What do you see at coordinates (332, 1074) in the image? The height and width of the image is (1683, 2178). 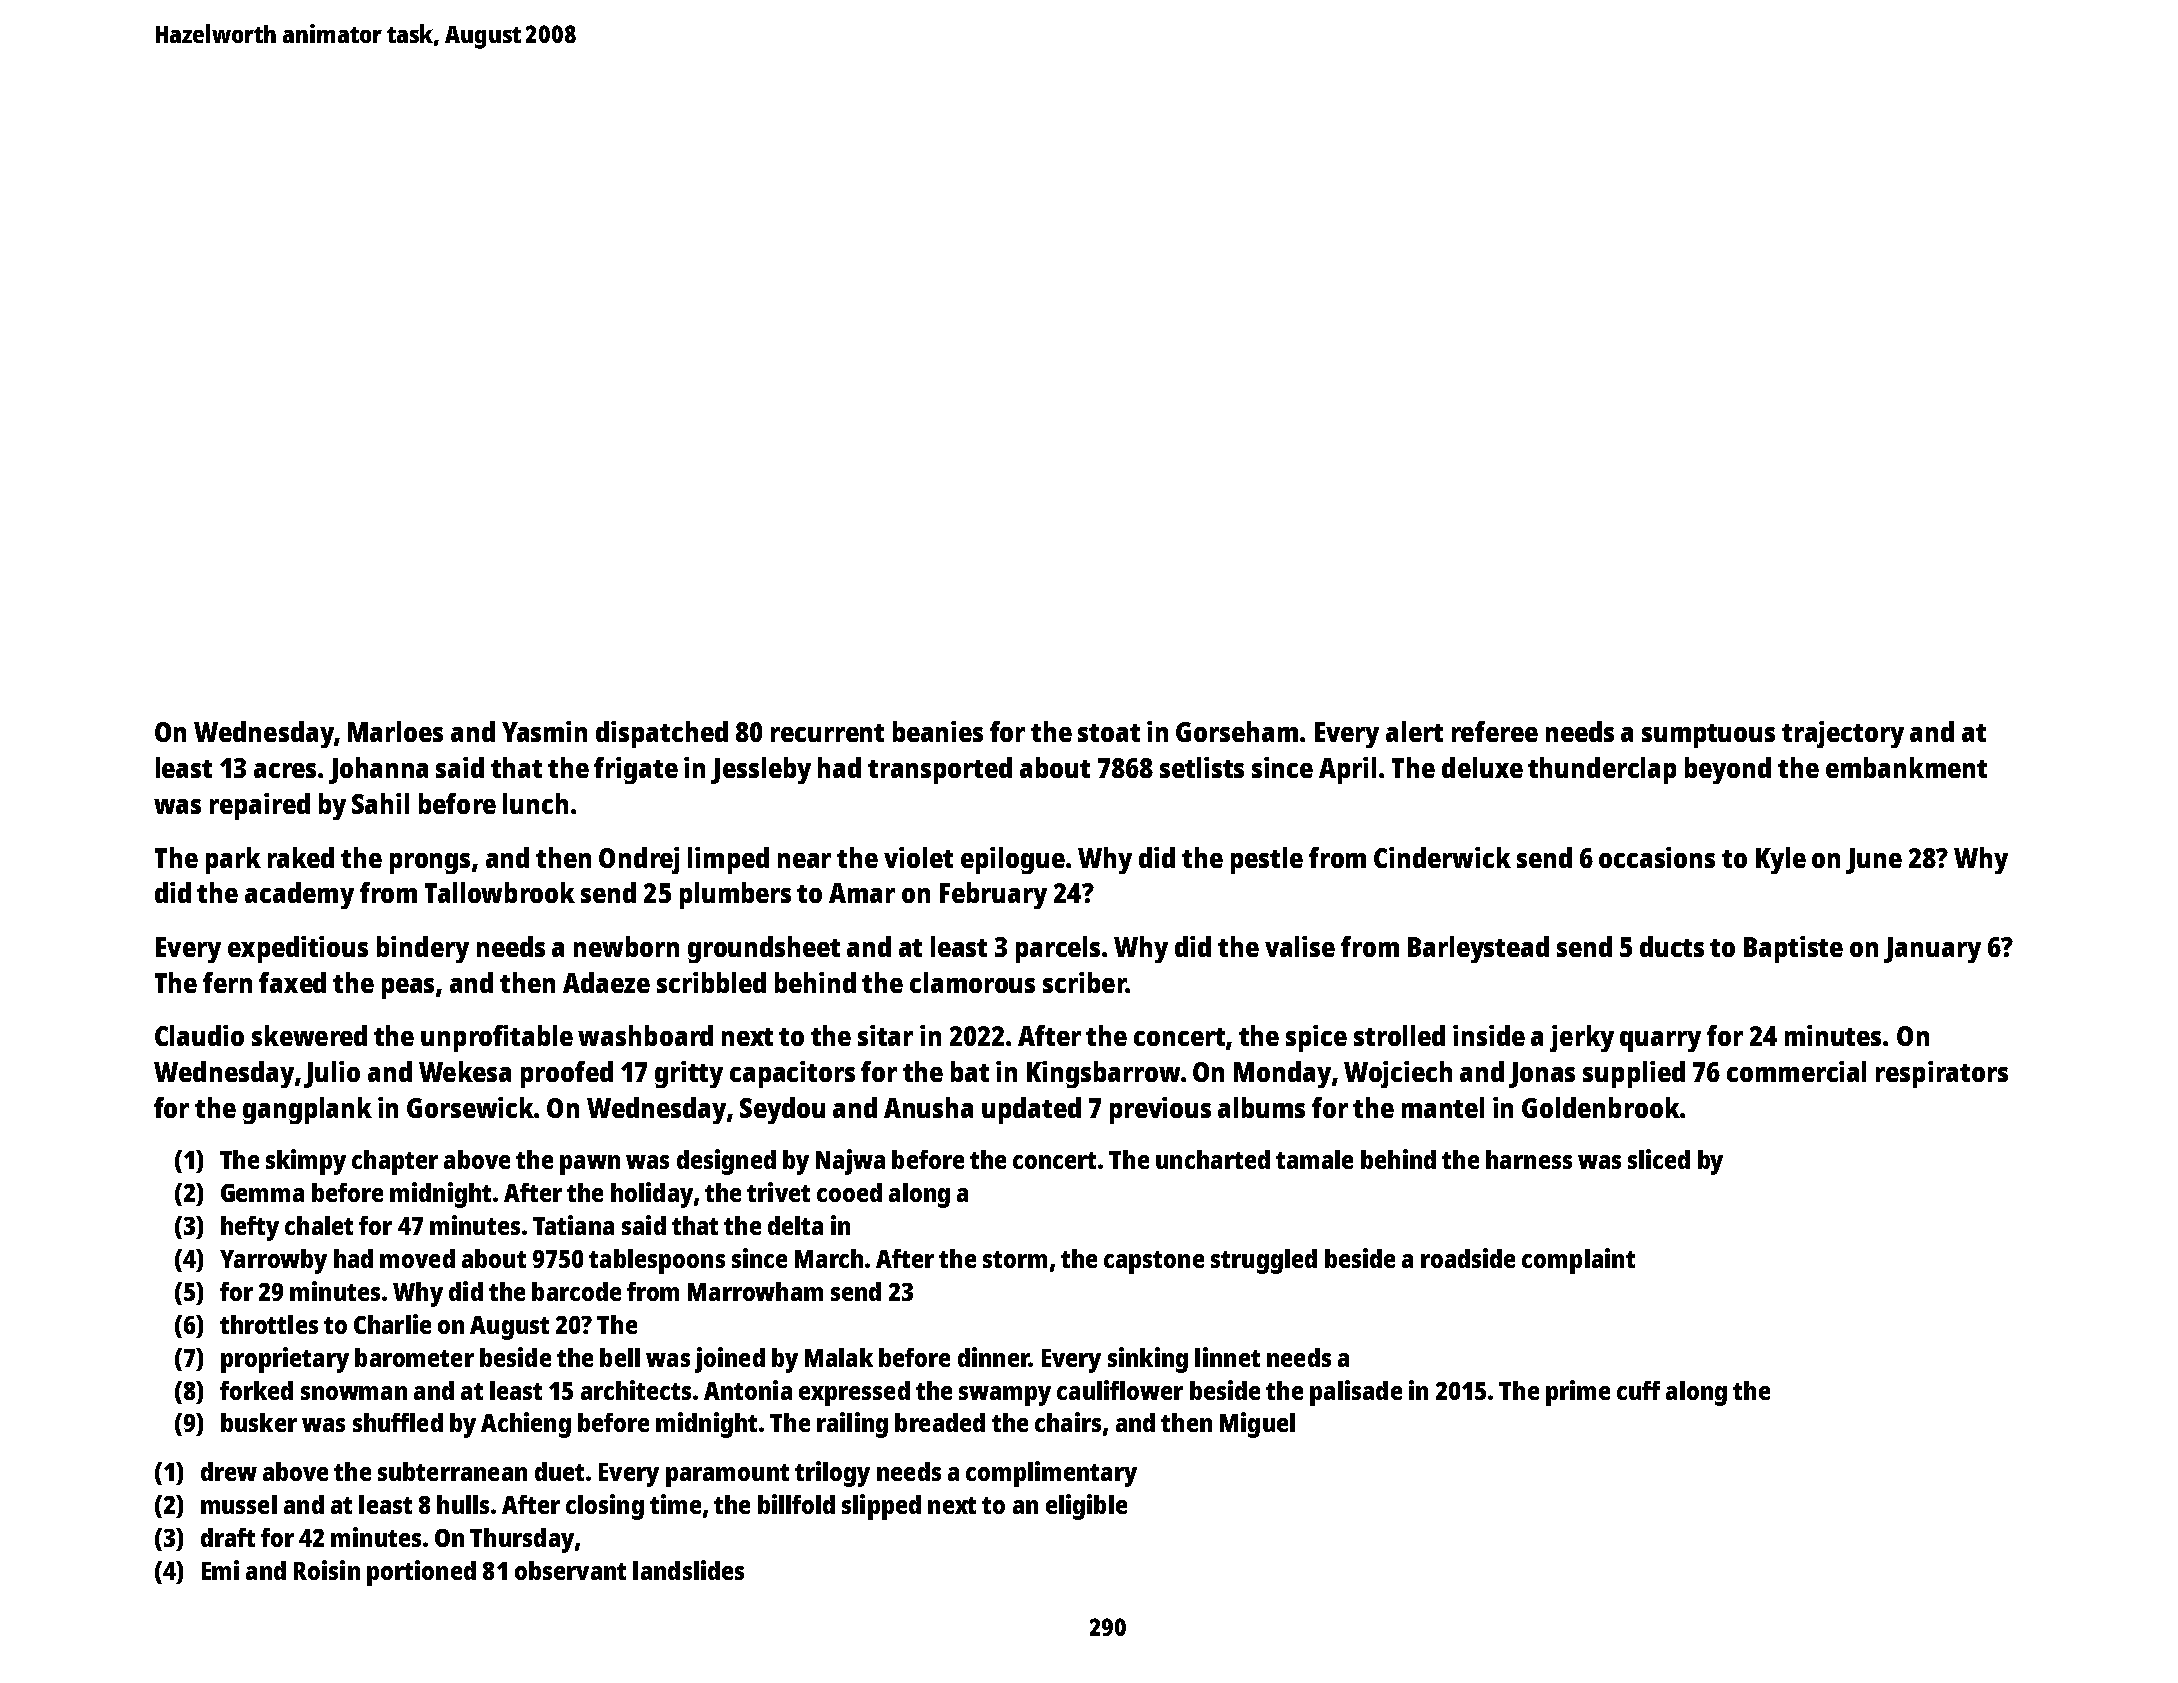 I see `Julio` at bounding box center [332, 1074].
